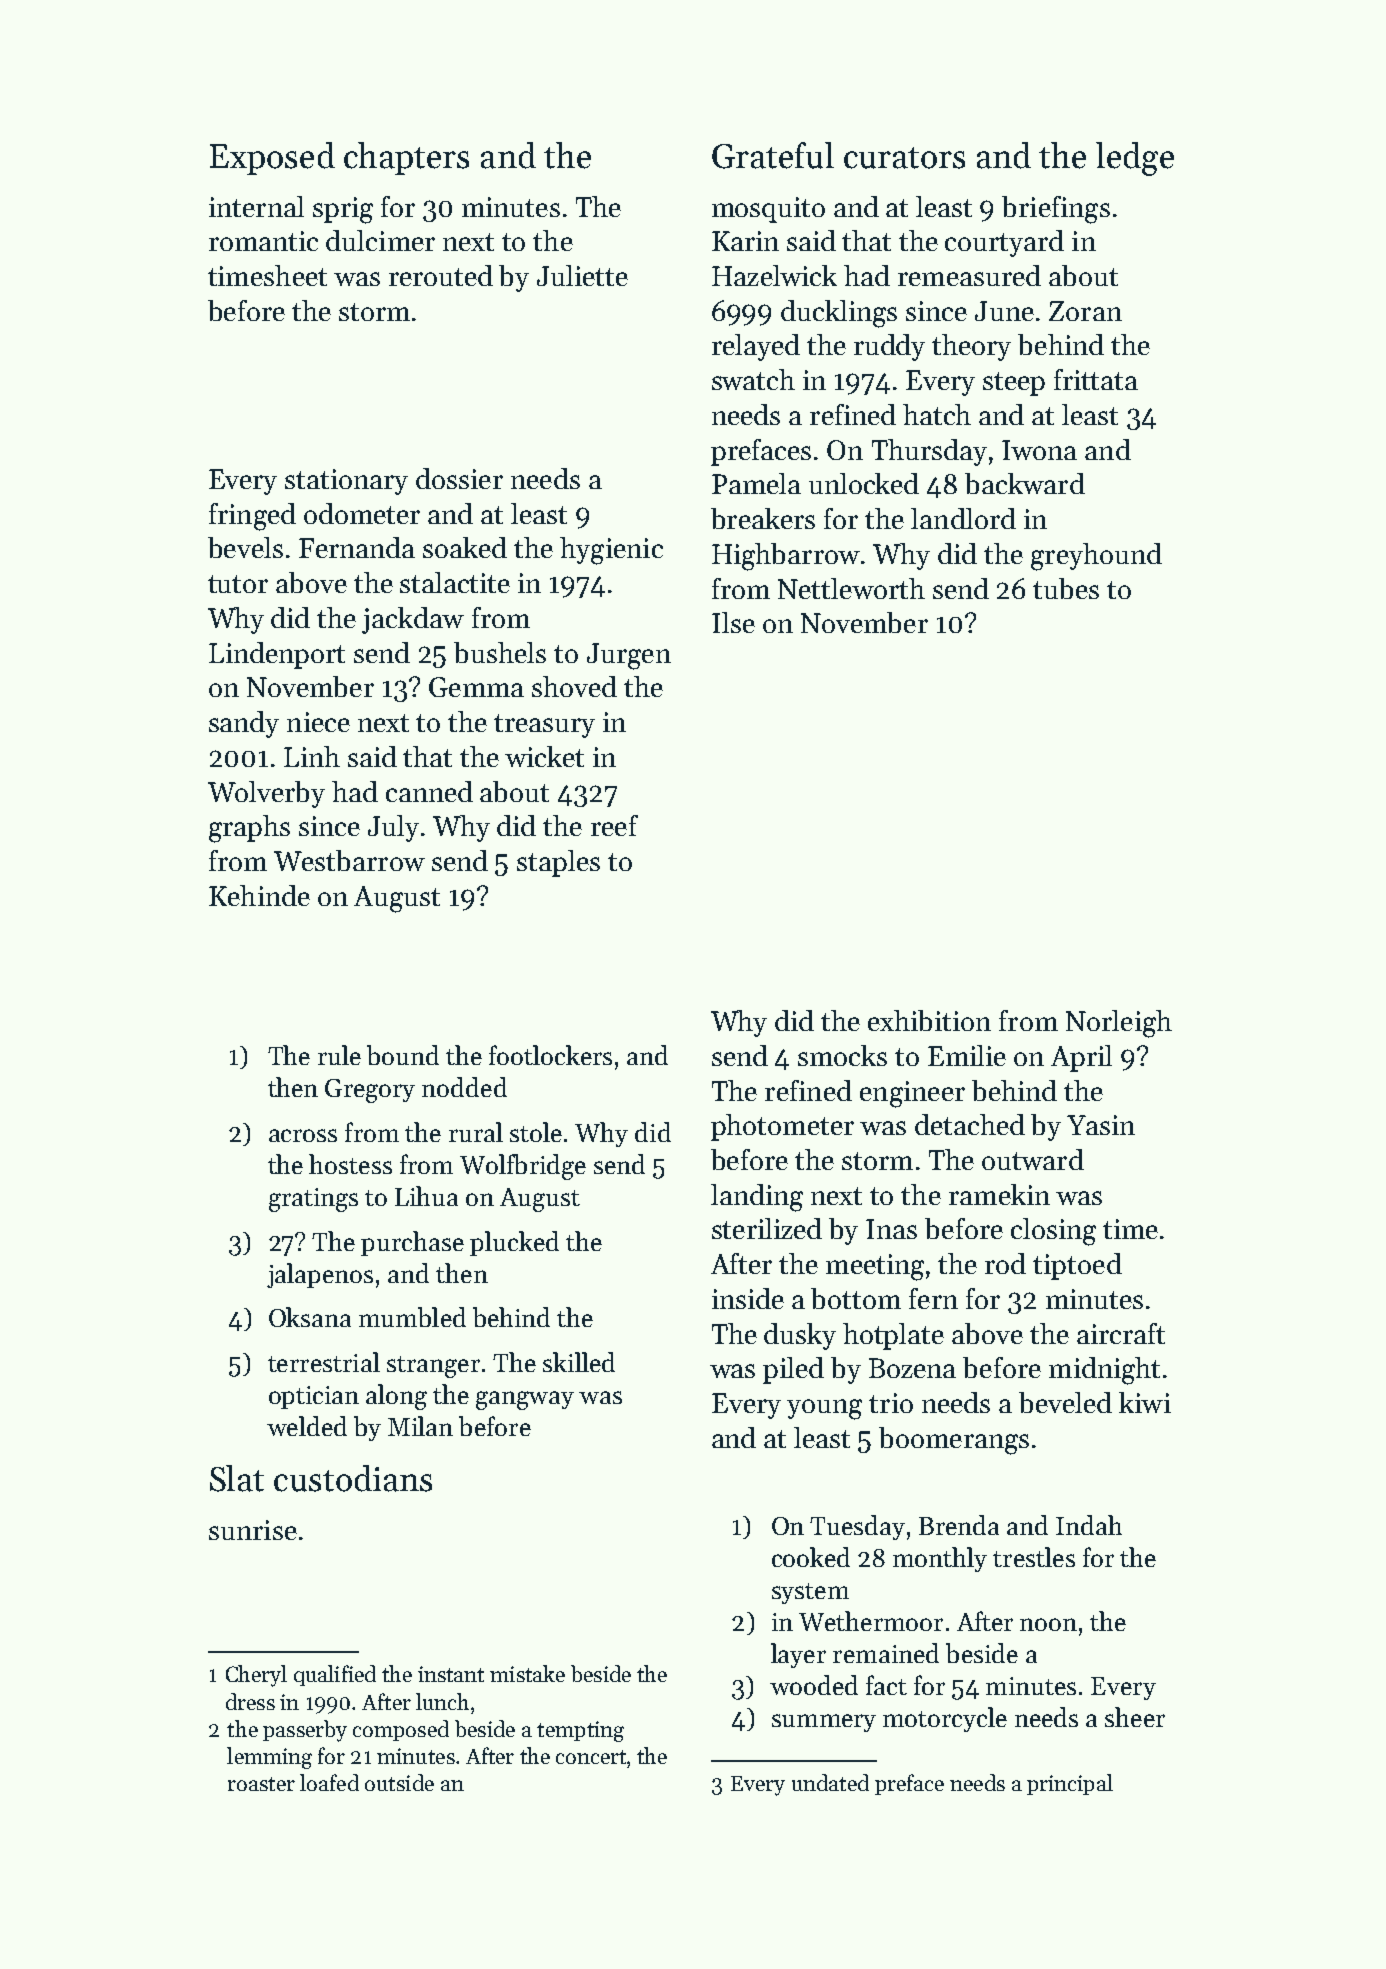  I want to click on along, so click(396, 1397).
